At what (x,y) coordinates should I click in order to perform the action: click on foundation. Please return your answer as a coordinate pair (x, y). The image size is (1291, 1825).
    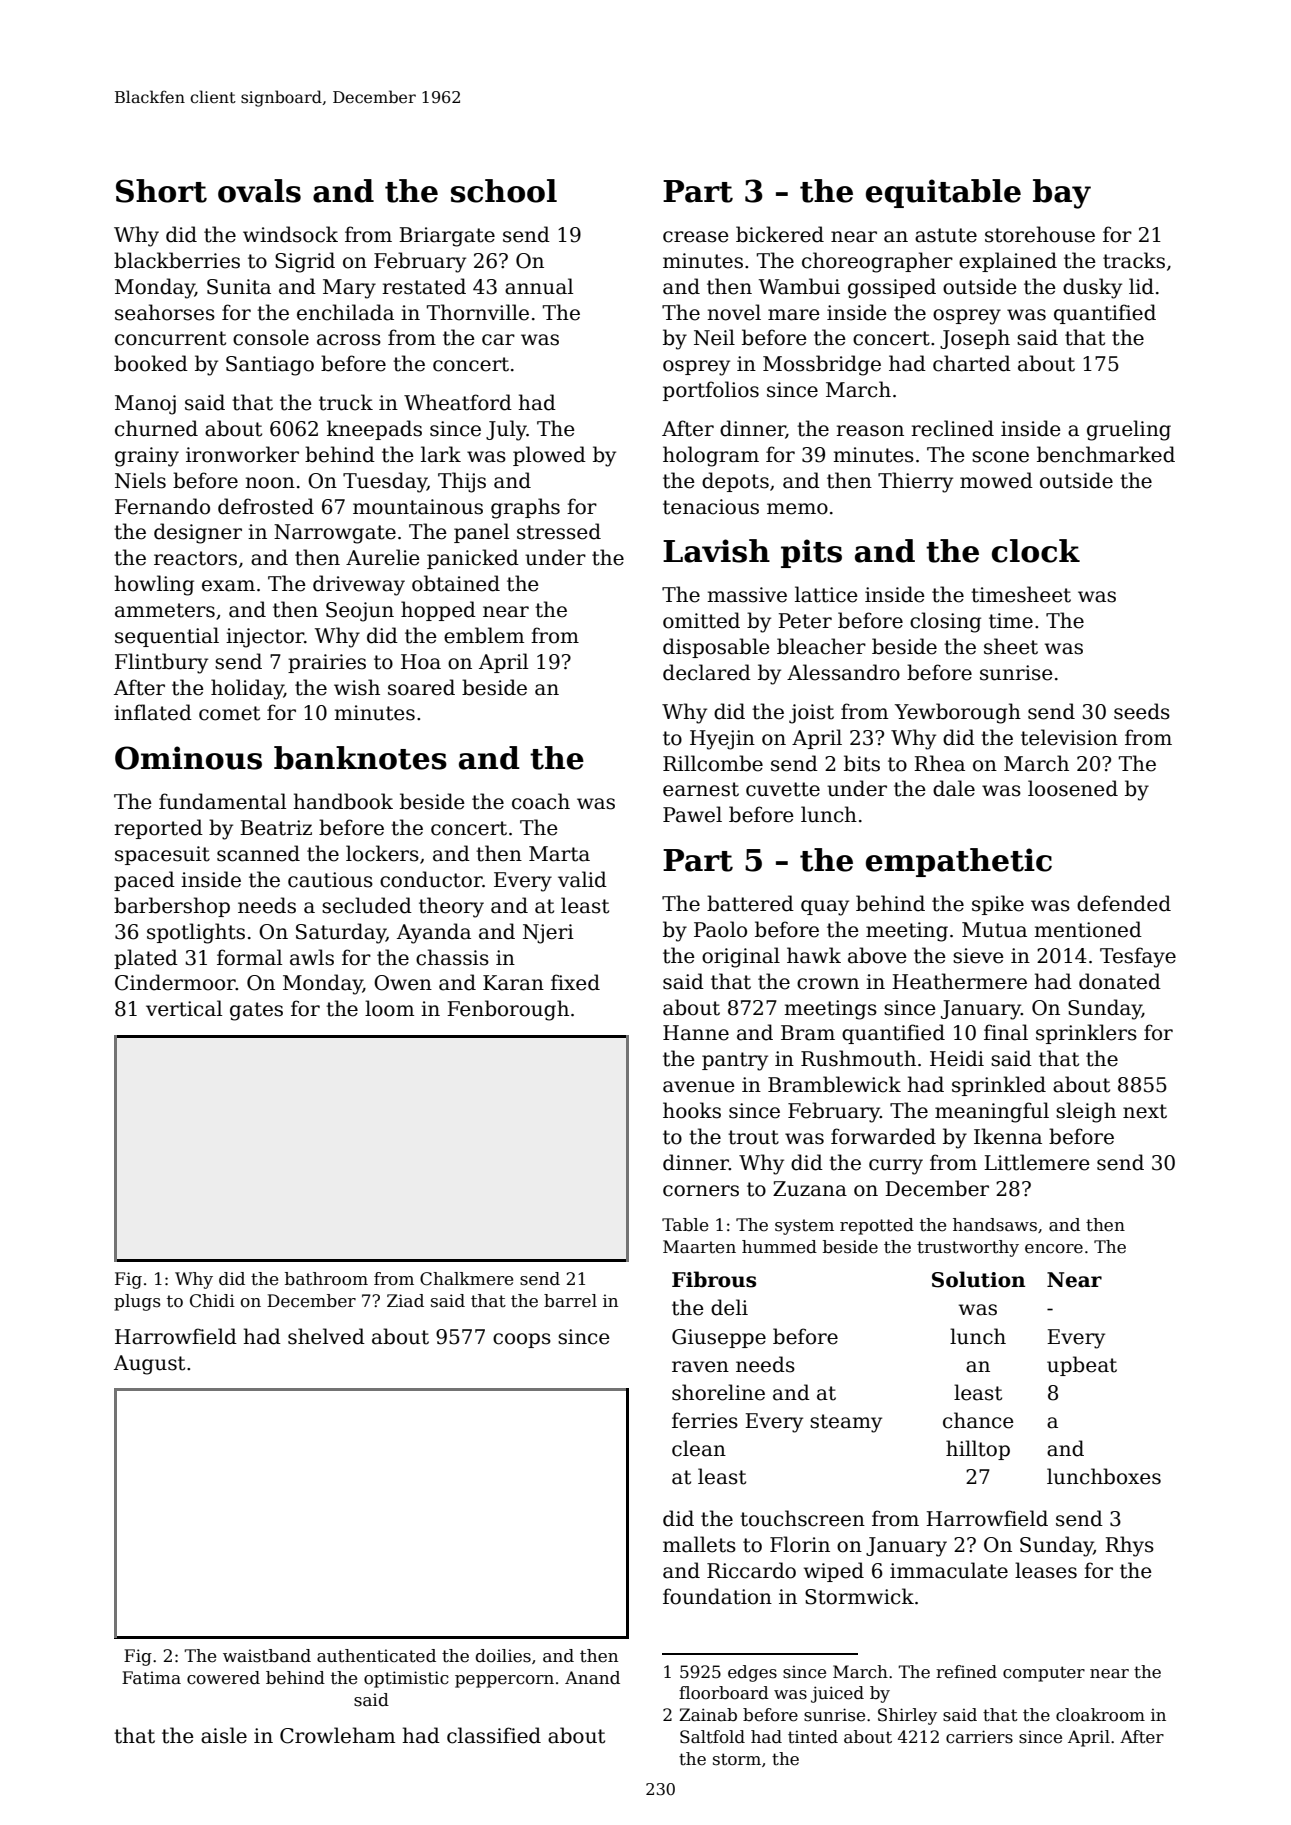
    Looking at the image, I should click on (717, 1596).
